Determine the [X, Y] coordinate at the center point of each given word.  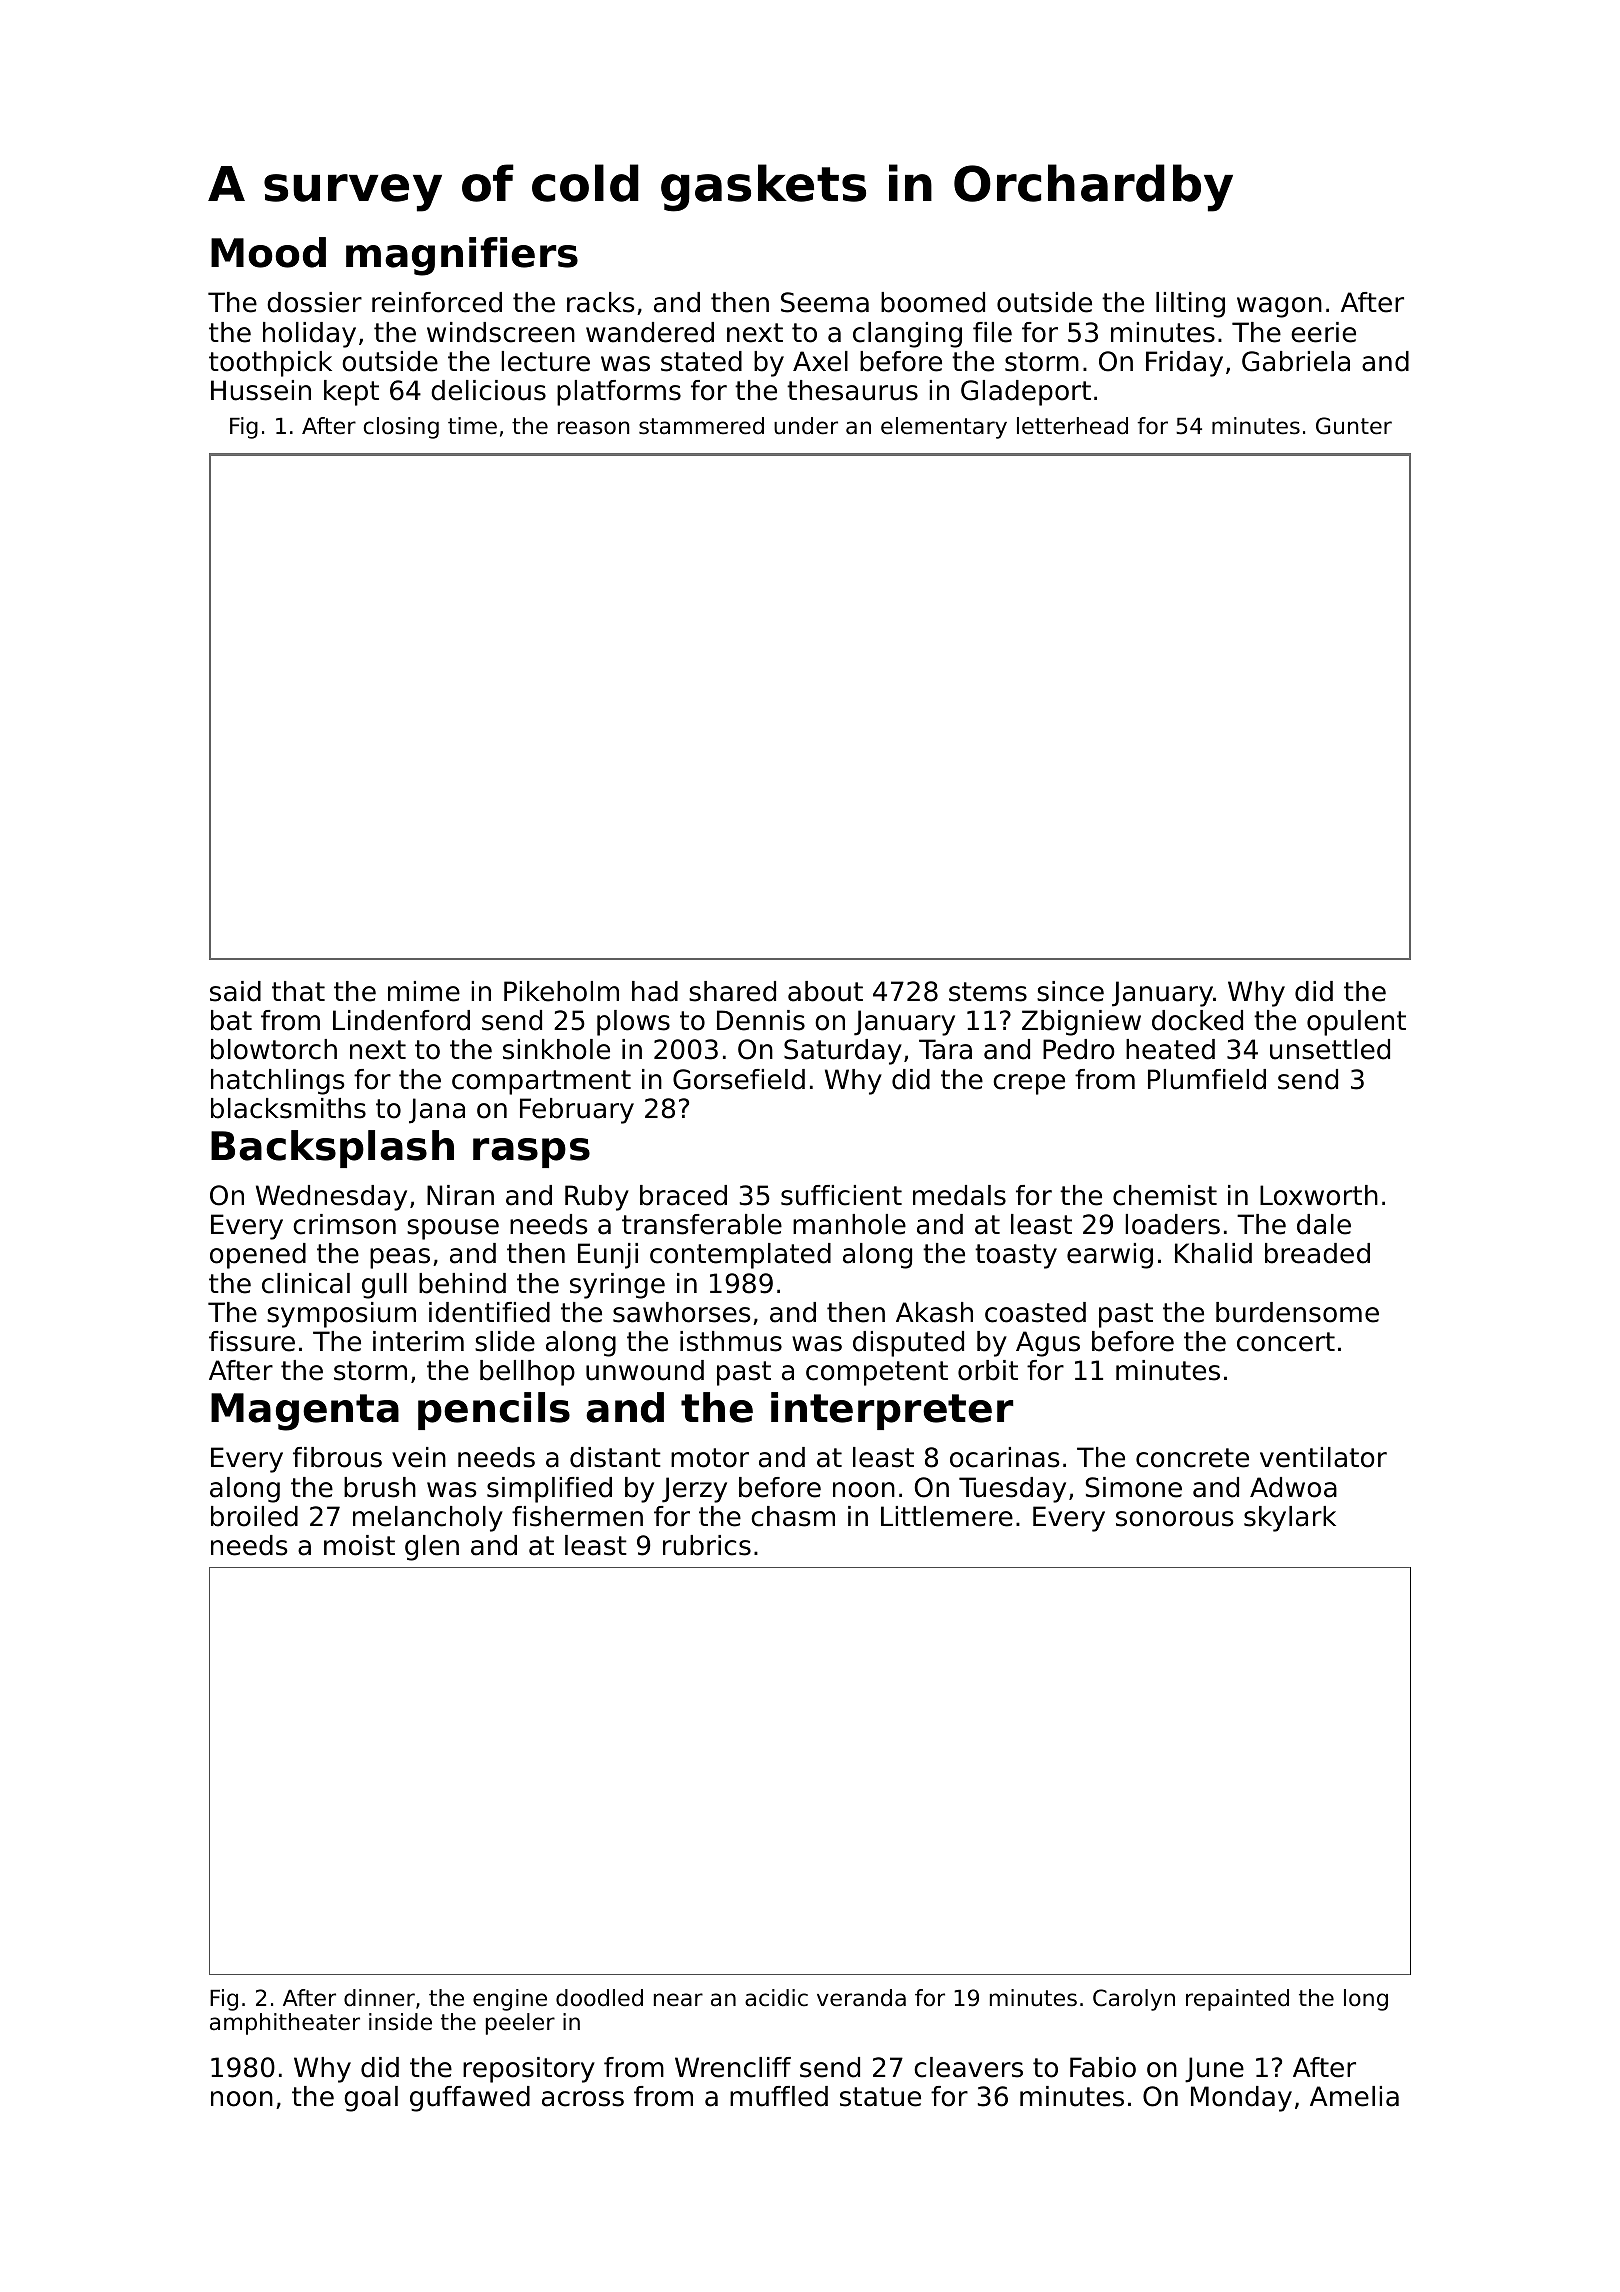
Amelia [1354, 2096]
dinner [379, 1998]
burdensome [1297, 1312]
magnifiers [462, 256]
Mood [268, 252]
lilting [1190, 305]
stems [988, 992]
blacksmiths [288, 1108]
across [583, 2099]
